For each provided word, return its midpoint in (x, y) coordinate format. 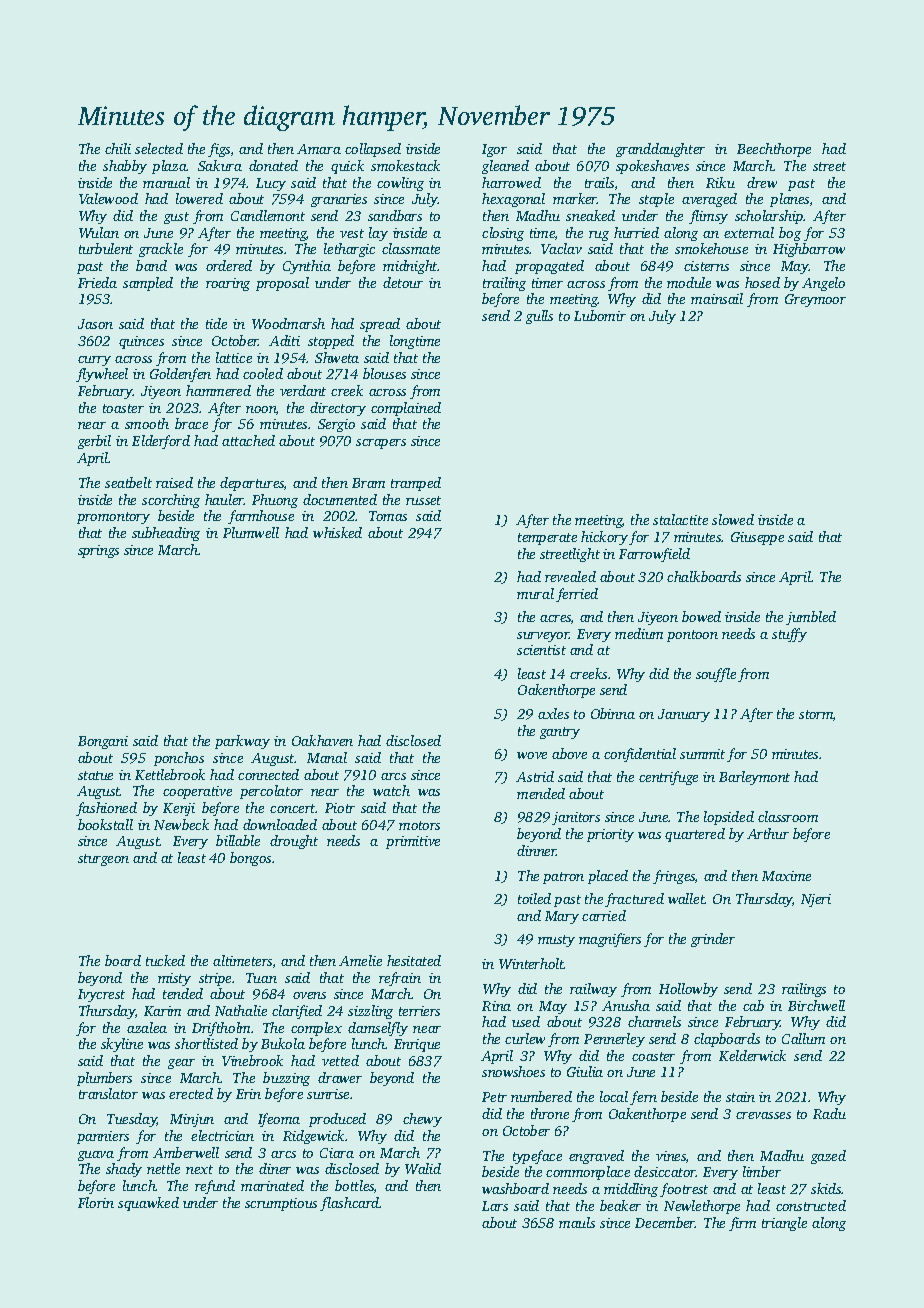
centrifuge (668, 778)
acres (555, 618)
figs (219, 150)
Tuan (261, 978)
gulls (539, 317)
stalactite (680, 519)
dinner (537, 850)
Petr (494, 1097)
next (199, 1169)
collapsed (373, 150)
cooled (263, 373)
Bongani (103, 742)
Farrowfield (654, 555)
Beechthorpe (774, 150)
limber (762, 1171)
